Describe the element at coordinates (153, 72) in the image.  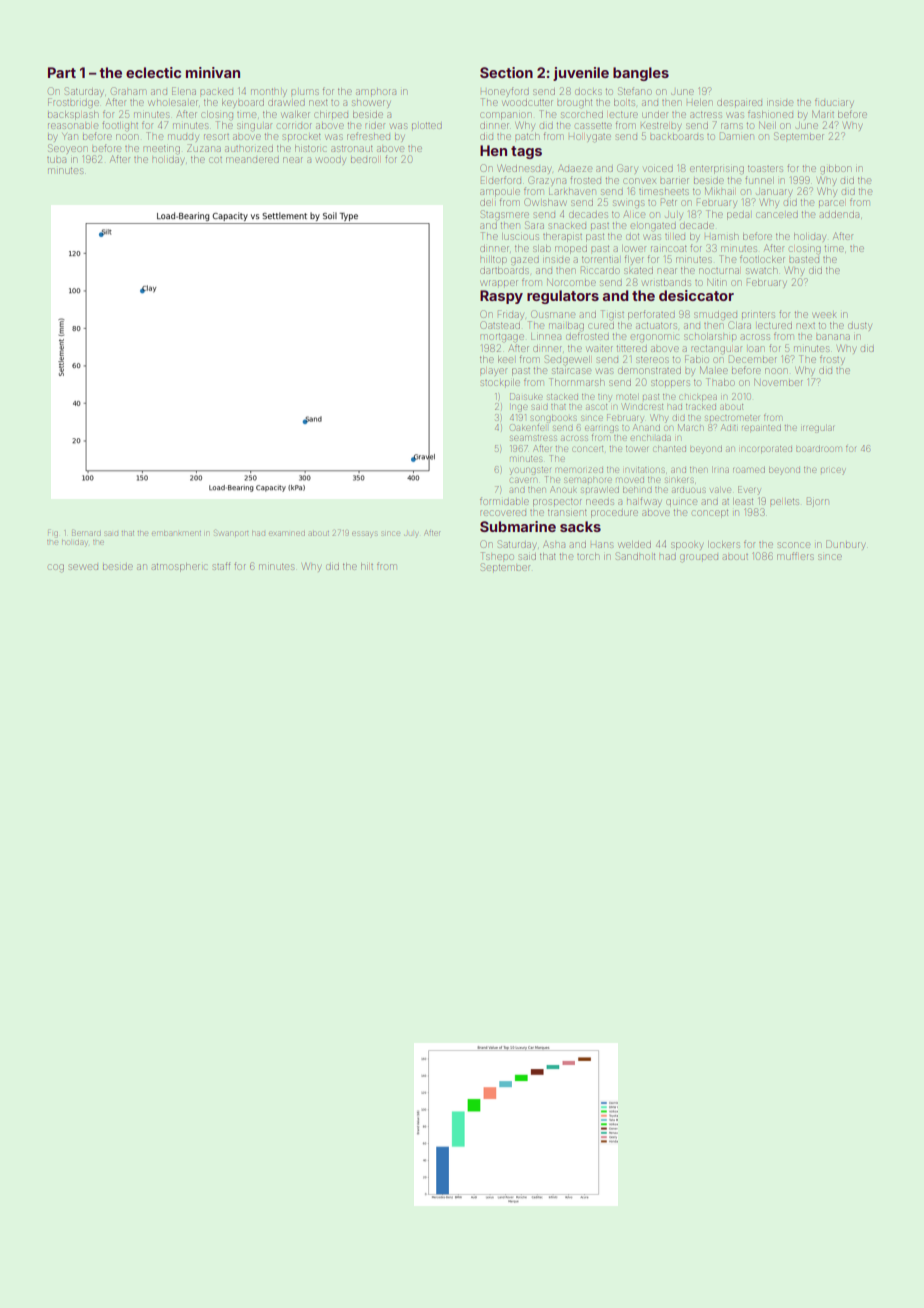
I see `eclectic` at that location.
